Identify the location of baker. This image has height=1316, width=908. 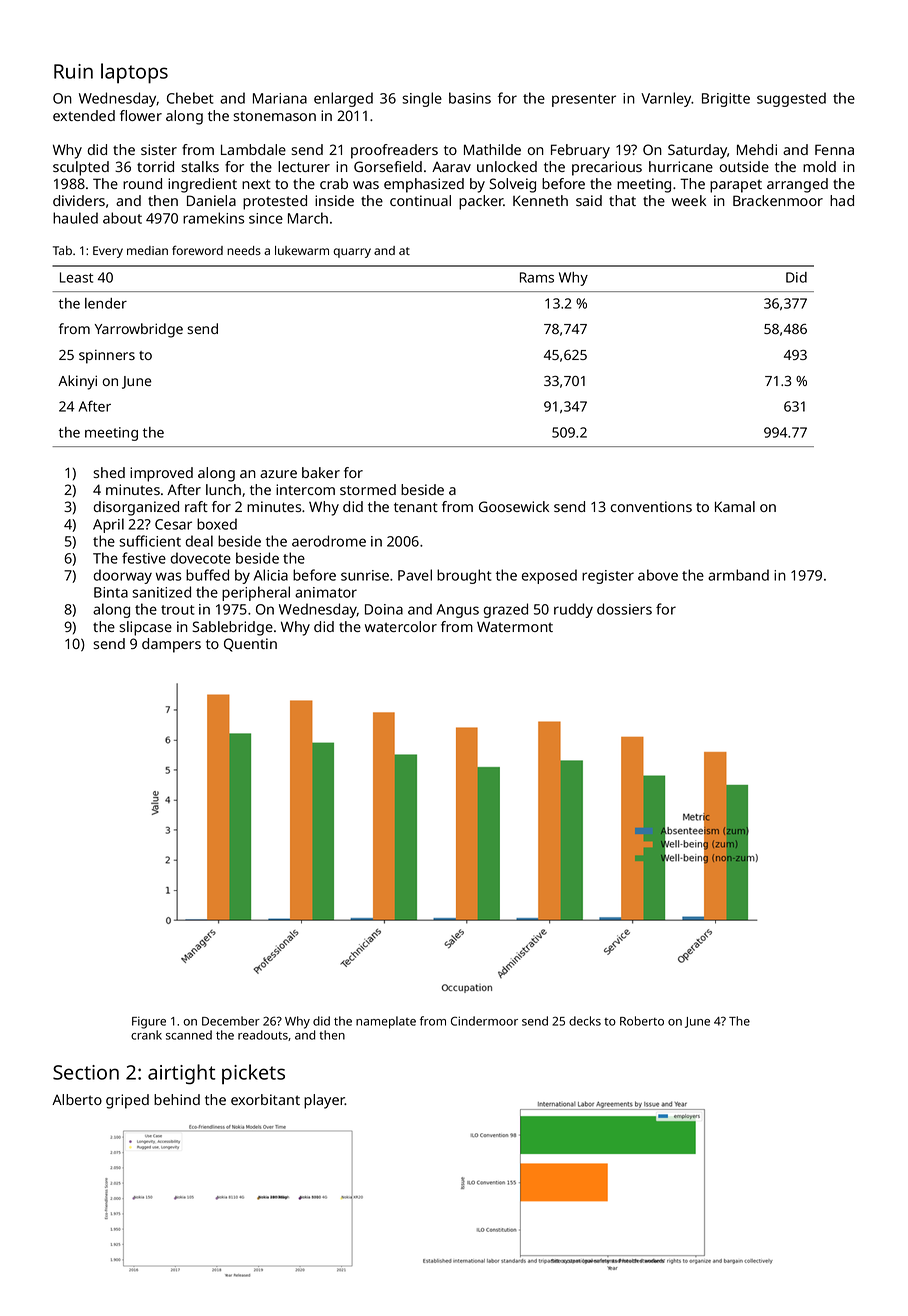
(321, 472).
